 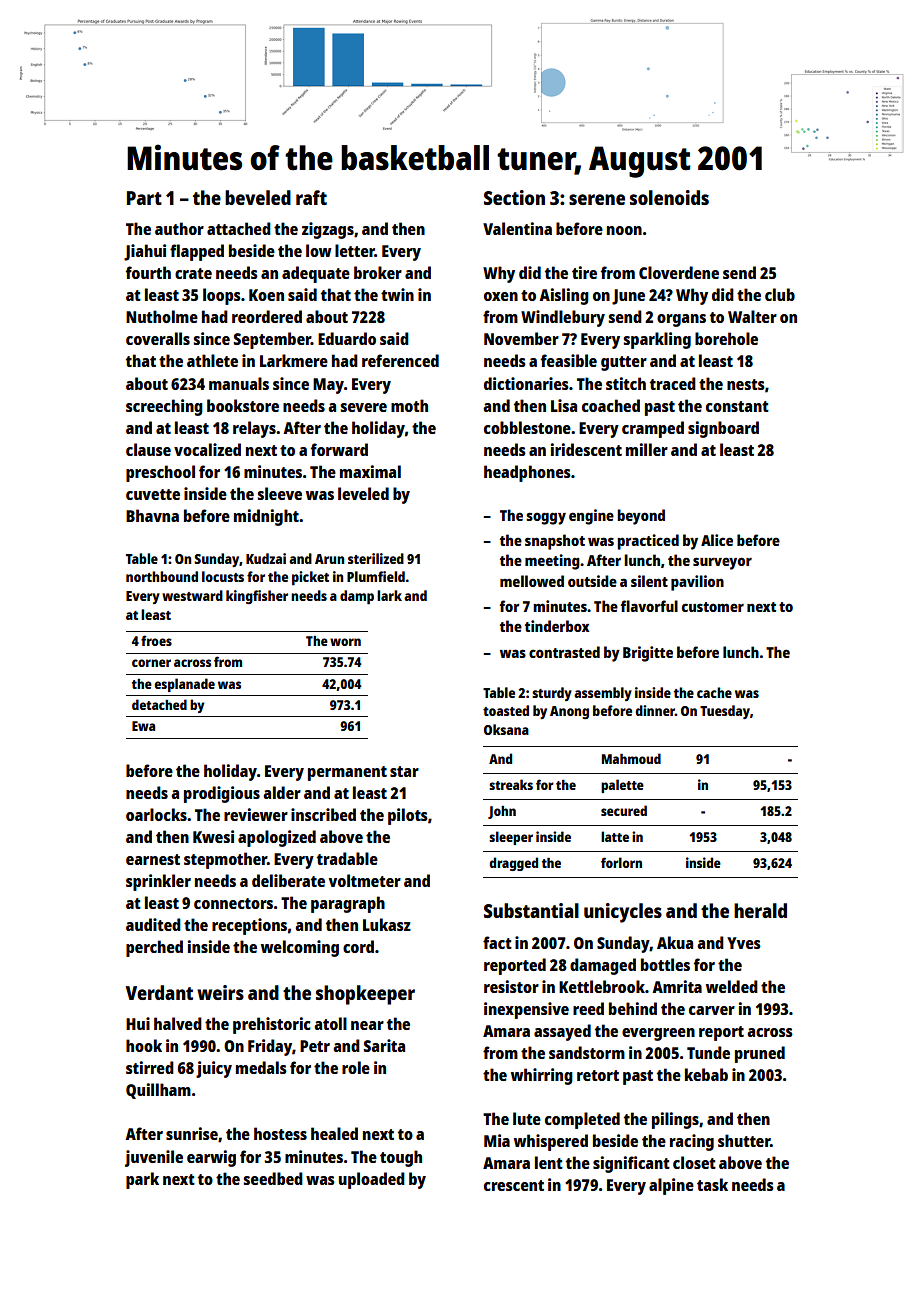 What do you see at coordinates (156, 814) in the screenshot?
I see `oarlocks` at bounding box center [156, 814].
